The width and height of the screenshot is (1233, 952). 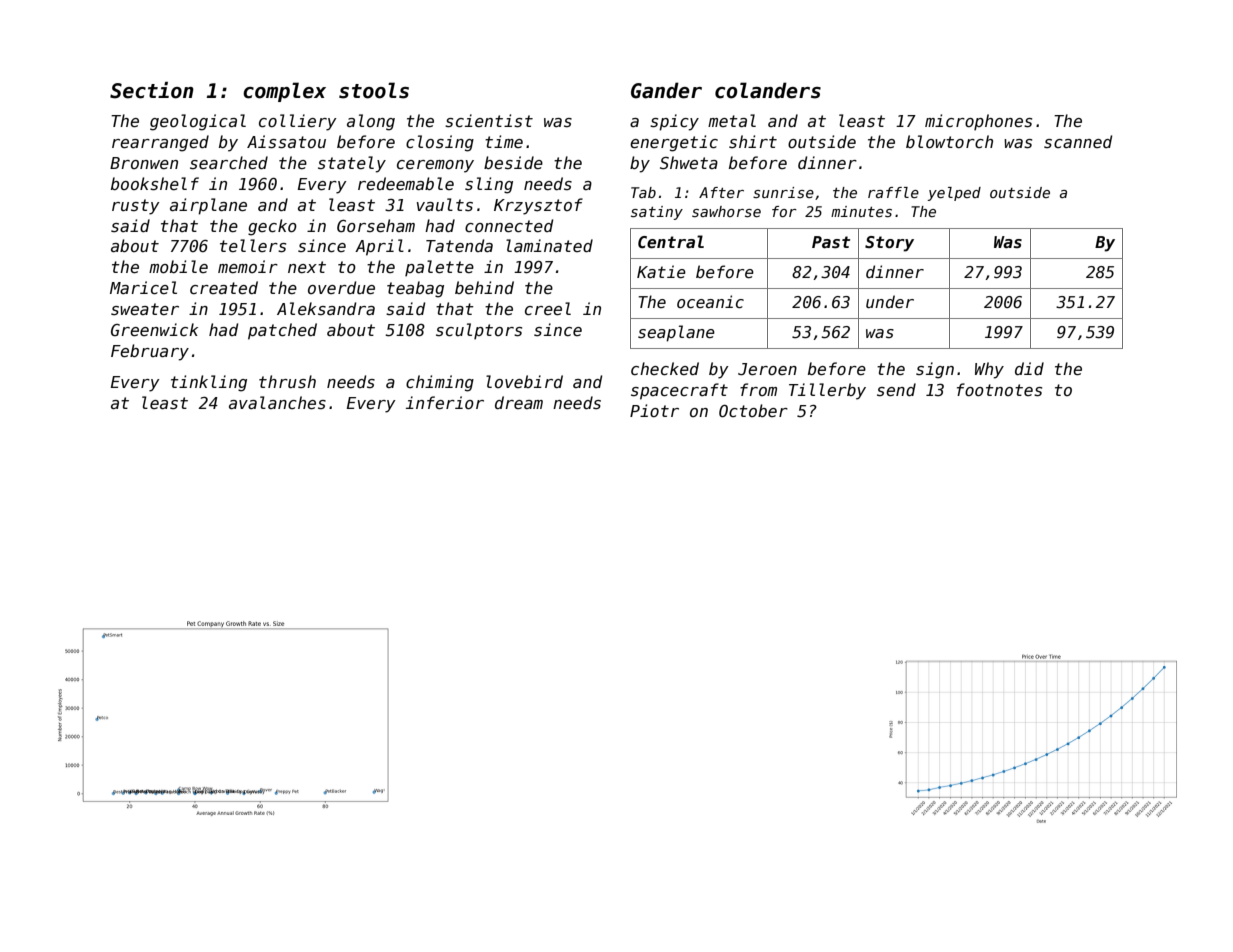 What do you see at coordinates (155, 184) in the screenshot?
I see `bookshelf` at bounding box center [155, 184].
